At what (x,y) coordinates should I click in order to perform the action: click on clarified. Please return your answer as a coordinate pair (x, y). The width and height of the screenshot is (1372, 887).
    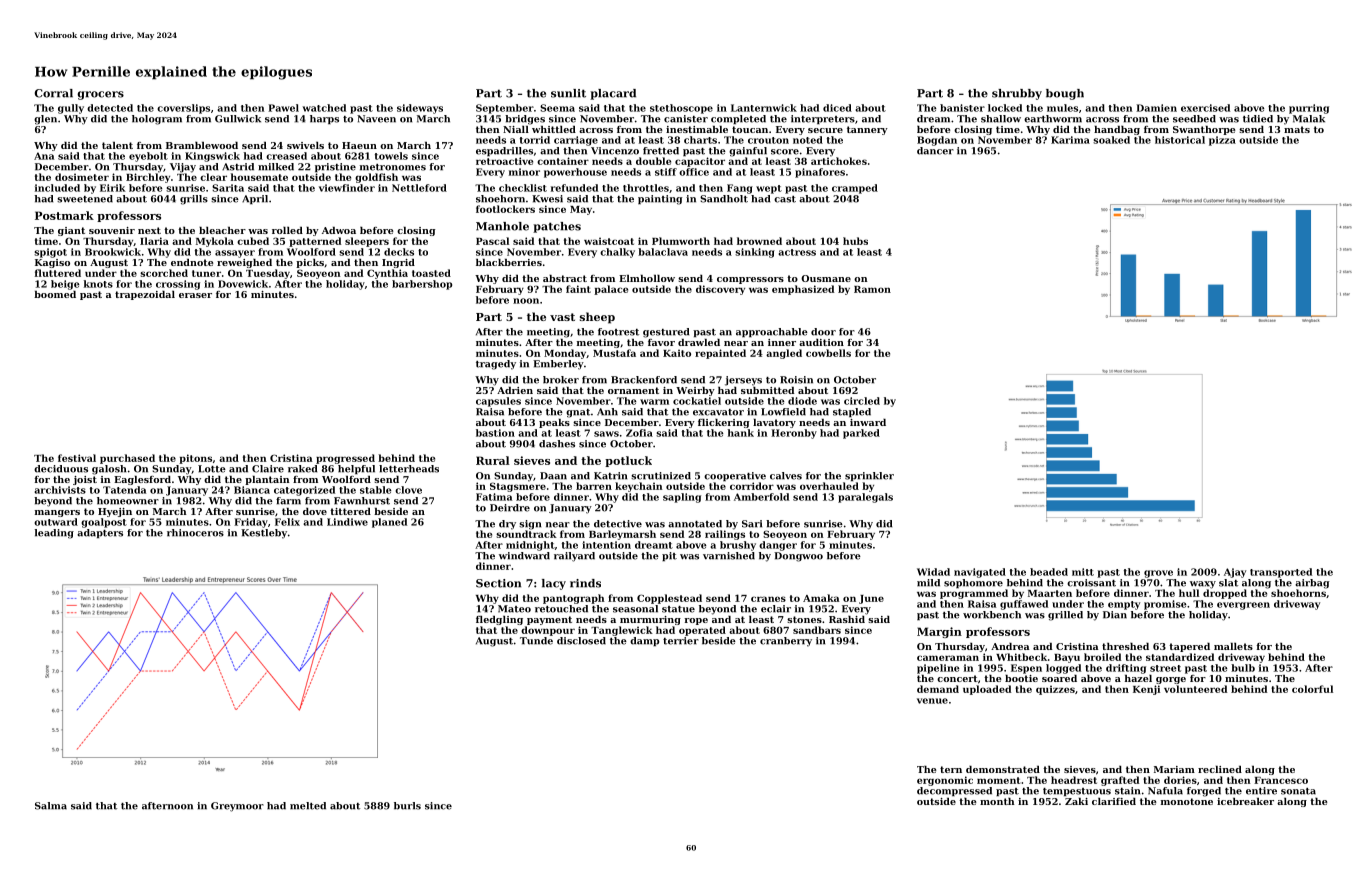
    Looking at the image, I should click on (1114, 801).
